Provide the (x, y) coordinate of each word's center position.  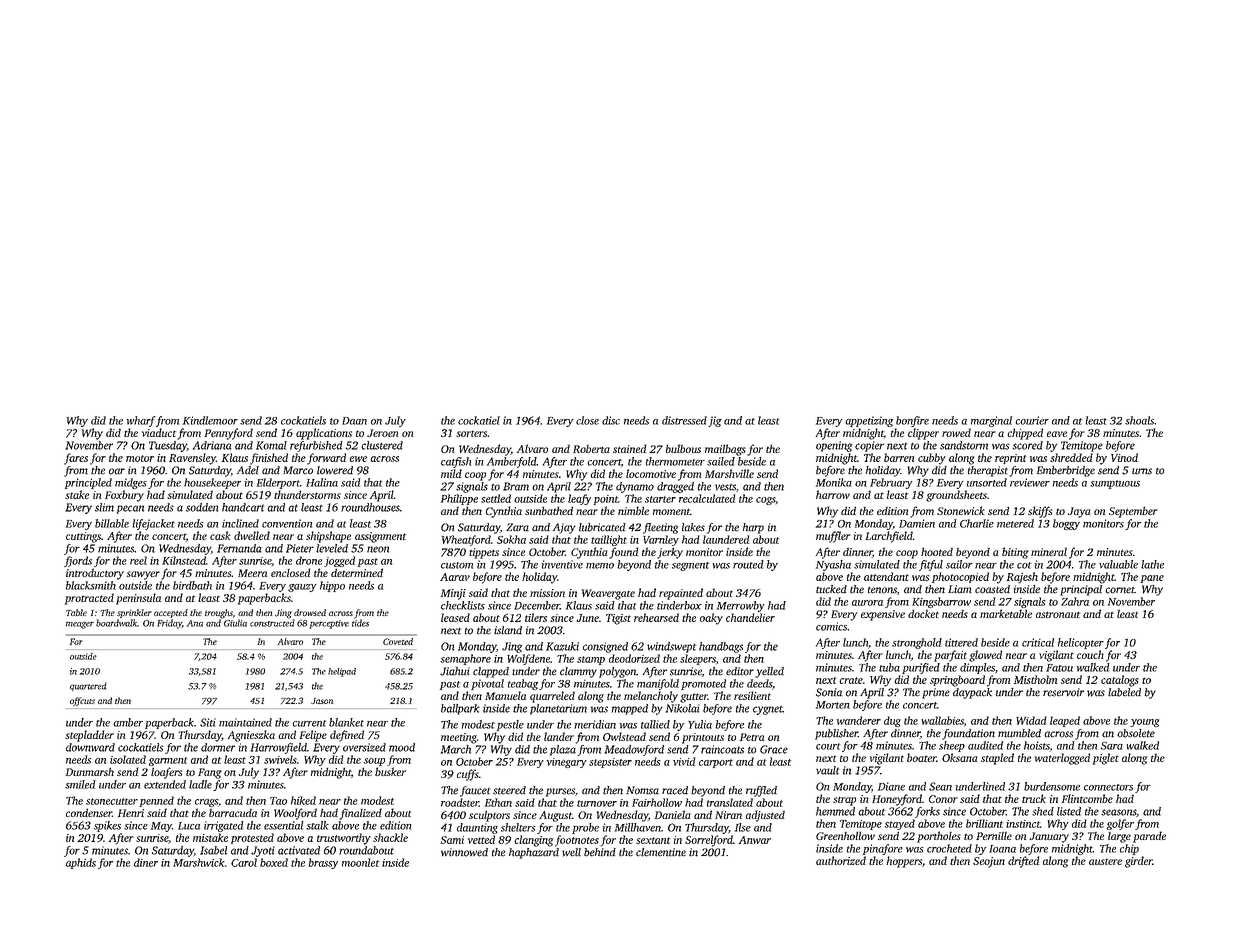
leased (455, 617)
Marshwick (199, 862)
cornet (1120, 590)
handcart (243, 507)
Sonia (829, 692)
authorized (841, 860)
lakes (693, 527)
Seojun (989, 862)
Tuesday (168, 446)
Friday (169, 624)
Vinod (1124, 457)
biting (1015, 553)
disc (611, 420)
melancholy (651, 697)
